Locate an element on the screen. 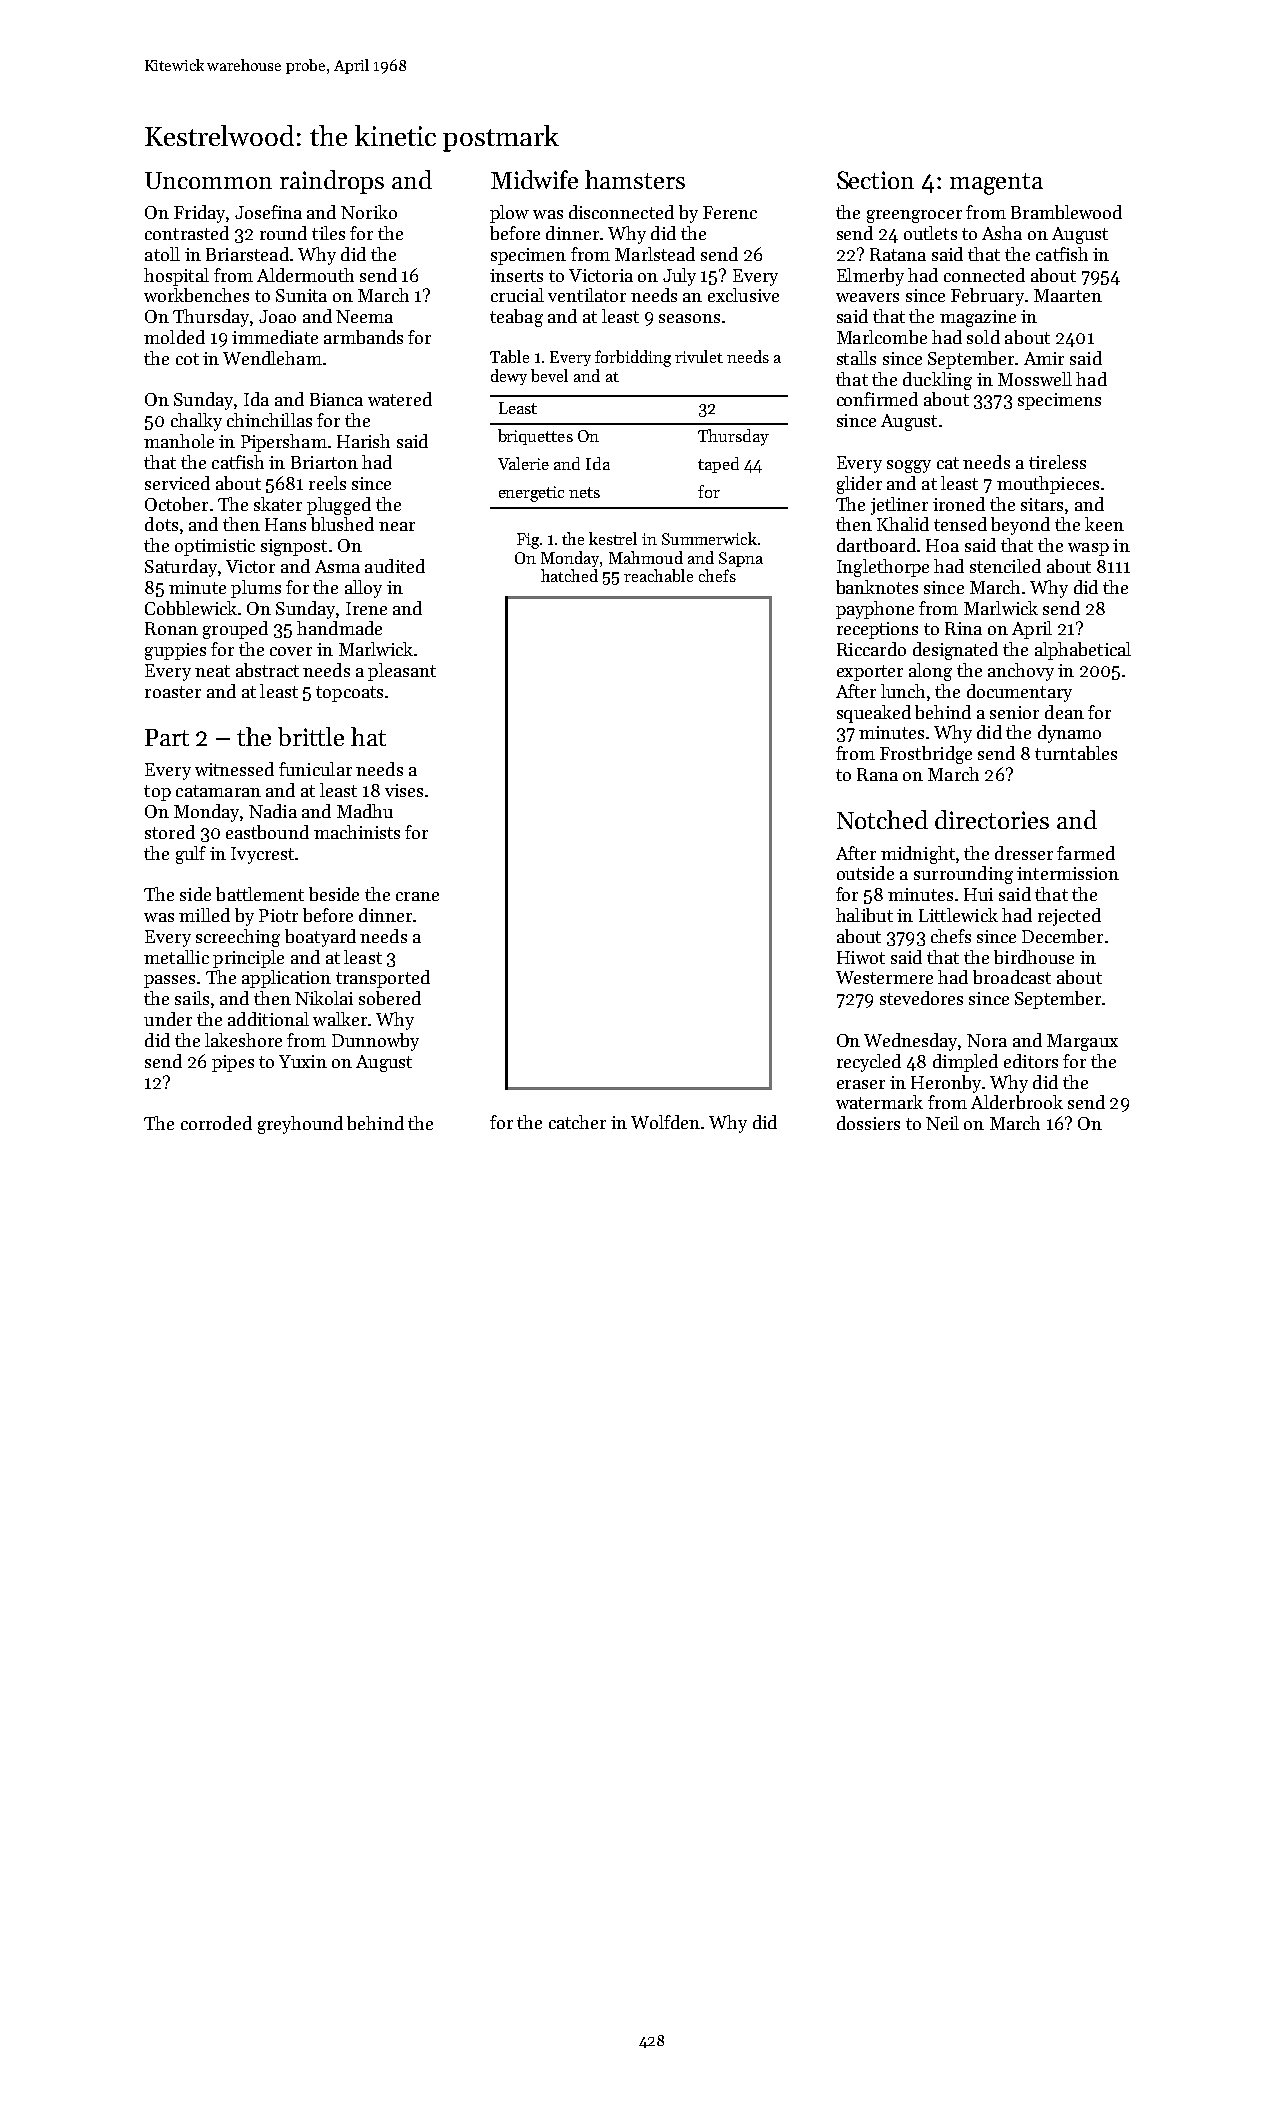 The width and height of the screenshot is (1277, 2103). directories is located at coordinates (992, 819).
